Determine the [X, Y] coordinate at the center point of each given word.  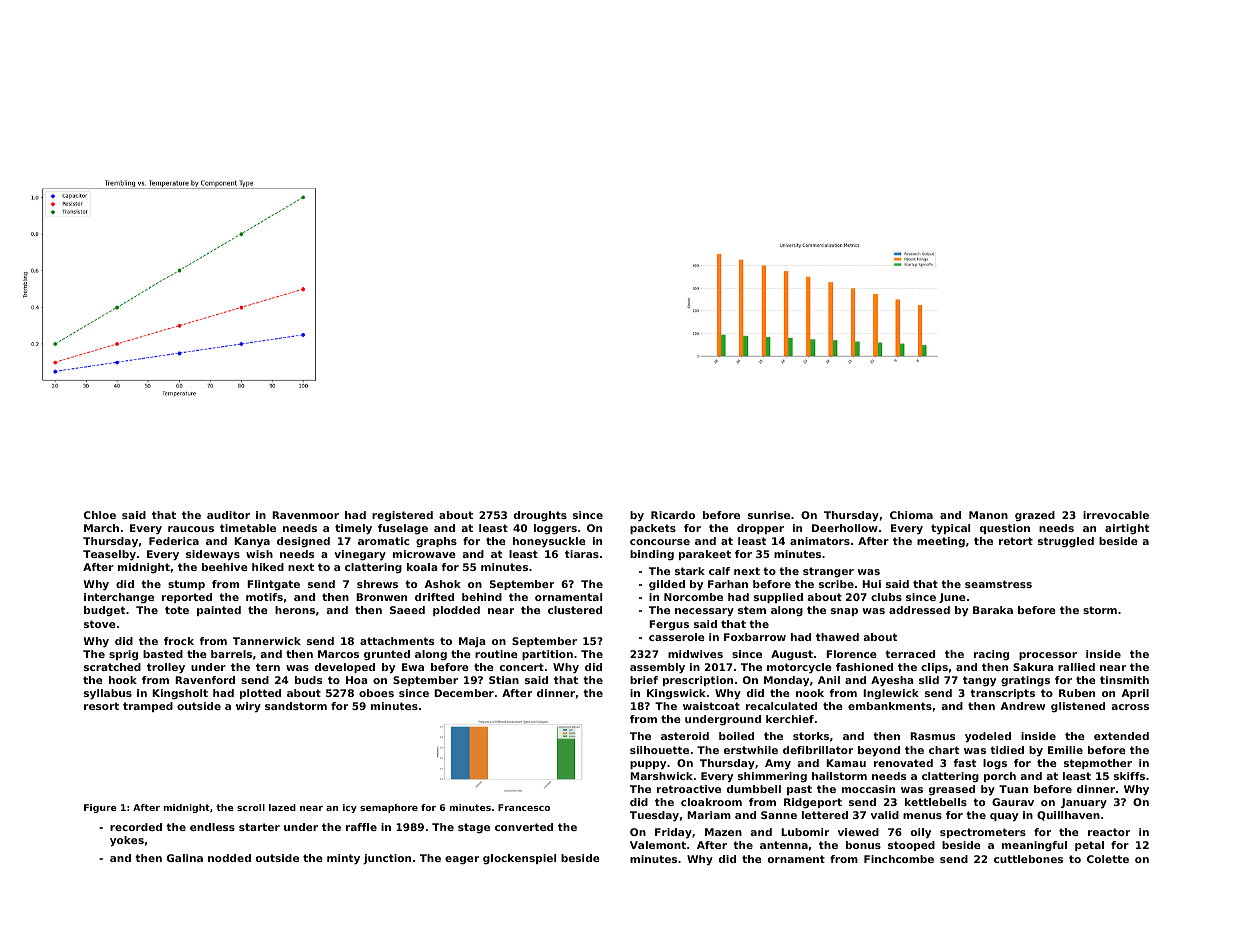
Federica [174, 541]
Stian [504, 680]
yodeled [988, 737]
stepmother [1098, 764]
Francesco [524, 807]
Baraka [993, 610]
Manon [988, 515]
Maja [472, 642]
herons [295, 610]
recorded [136, 827]
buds [308, 680]
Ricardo [673, 515]
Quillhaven [1068, 816]
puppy [648, 765]
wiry [248, 707]
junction [387, 859]
